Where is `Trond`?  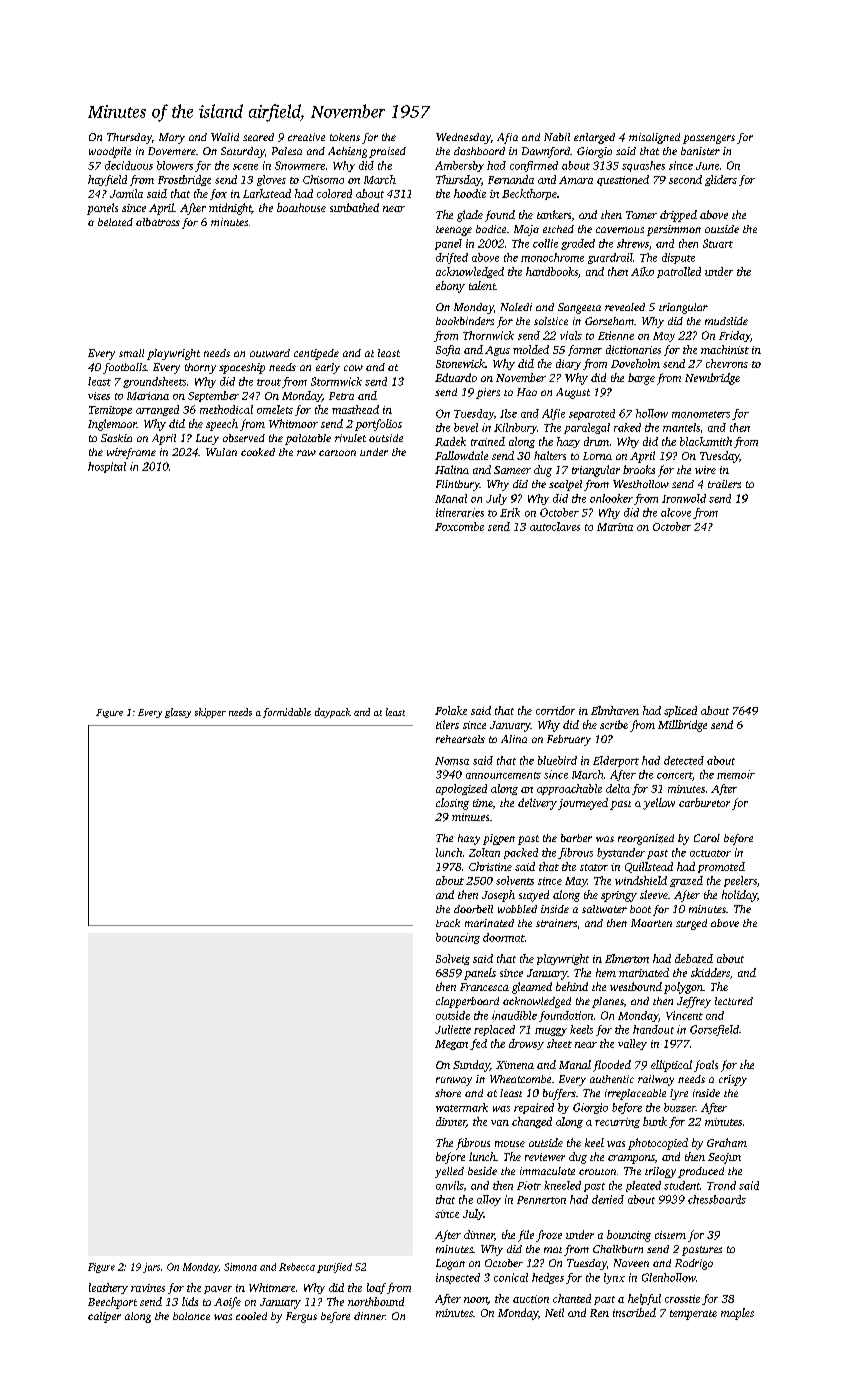
Trond is located at coordinates (721, 1185).
